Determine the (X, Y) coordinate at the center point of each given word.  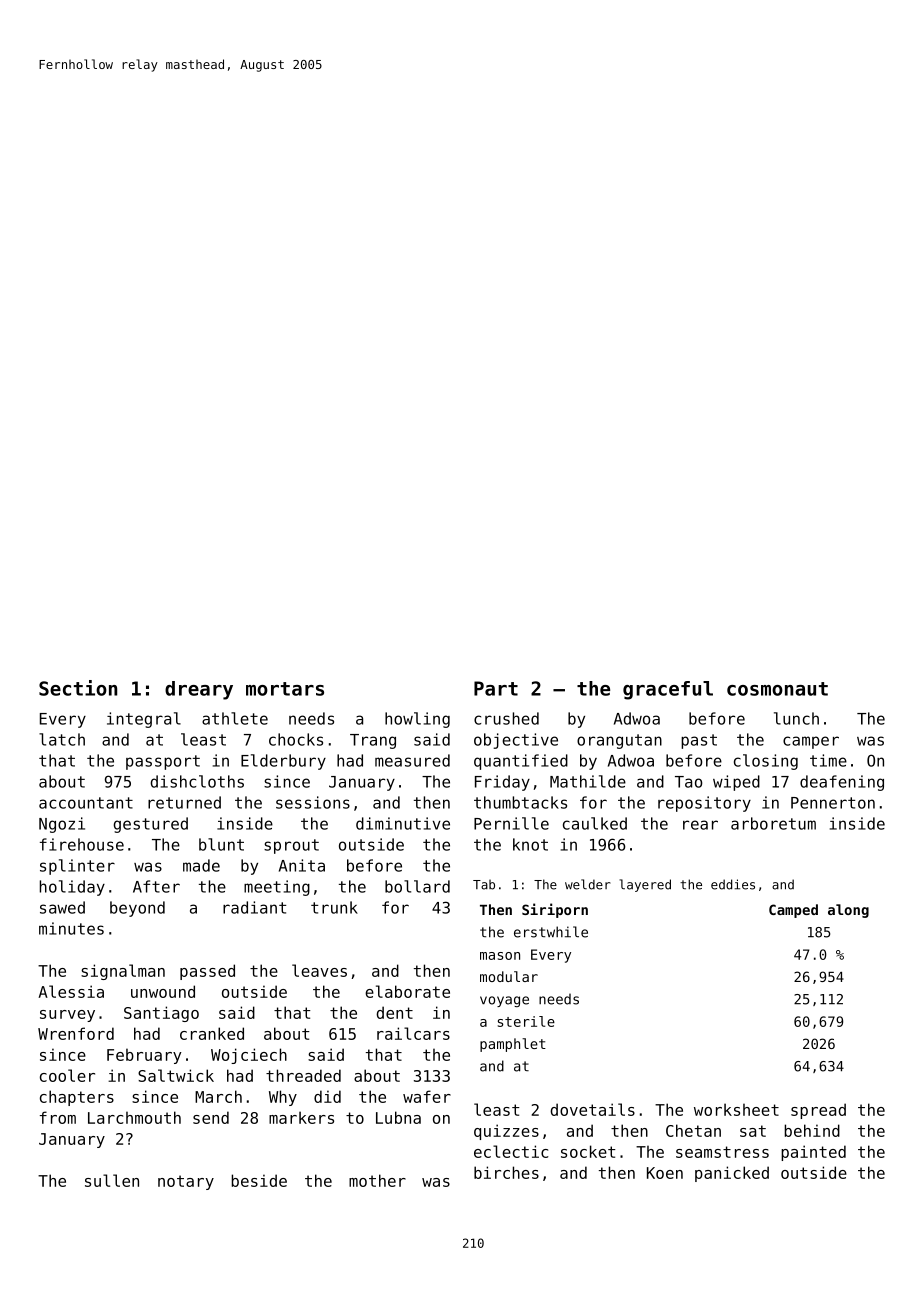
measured (412, 760)
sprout (291, 846)
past (699, 741)
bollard (417, 886)
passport (163, 762)
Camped (793, 911)
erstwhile (551, 932)
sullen (112, 1180)
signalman (123, 972)
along (848, 911)
